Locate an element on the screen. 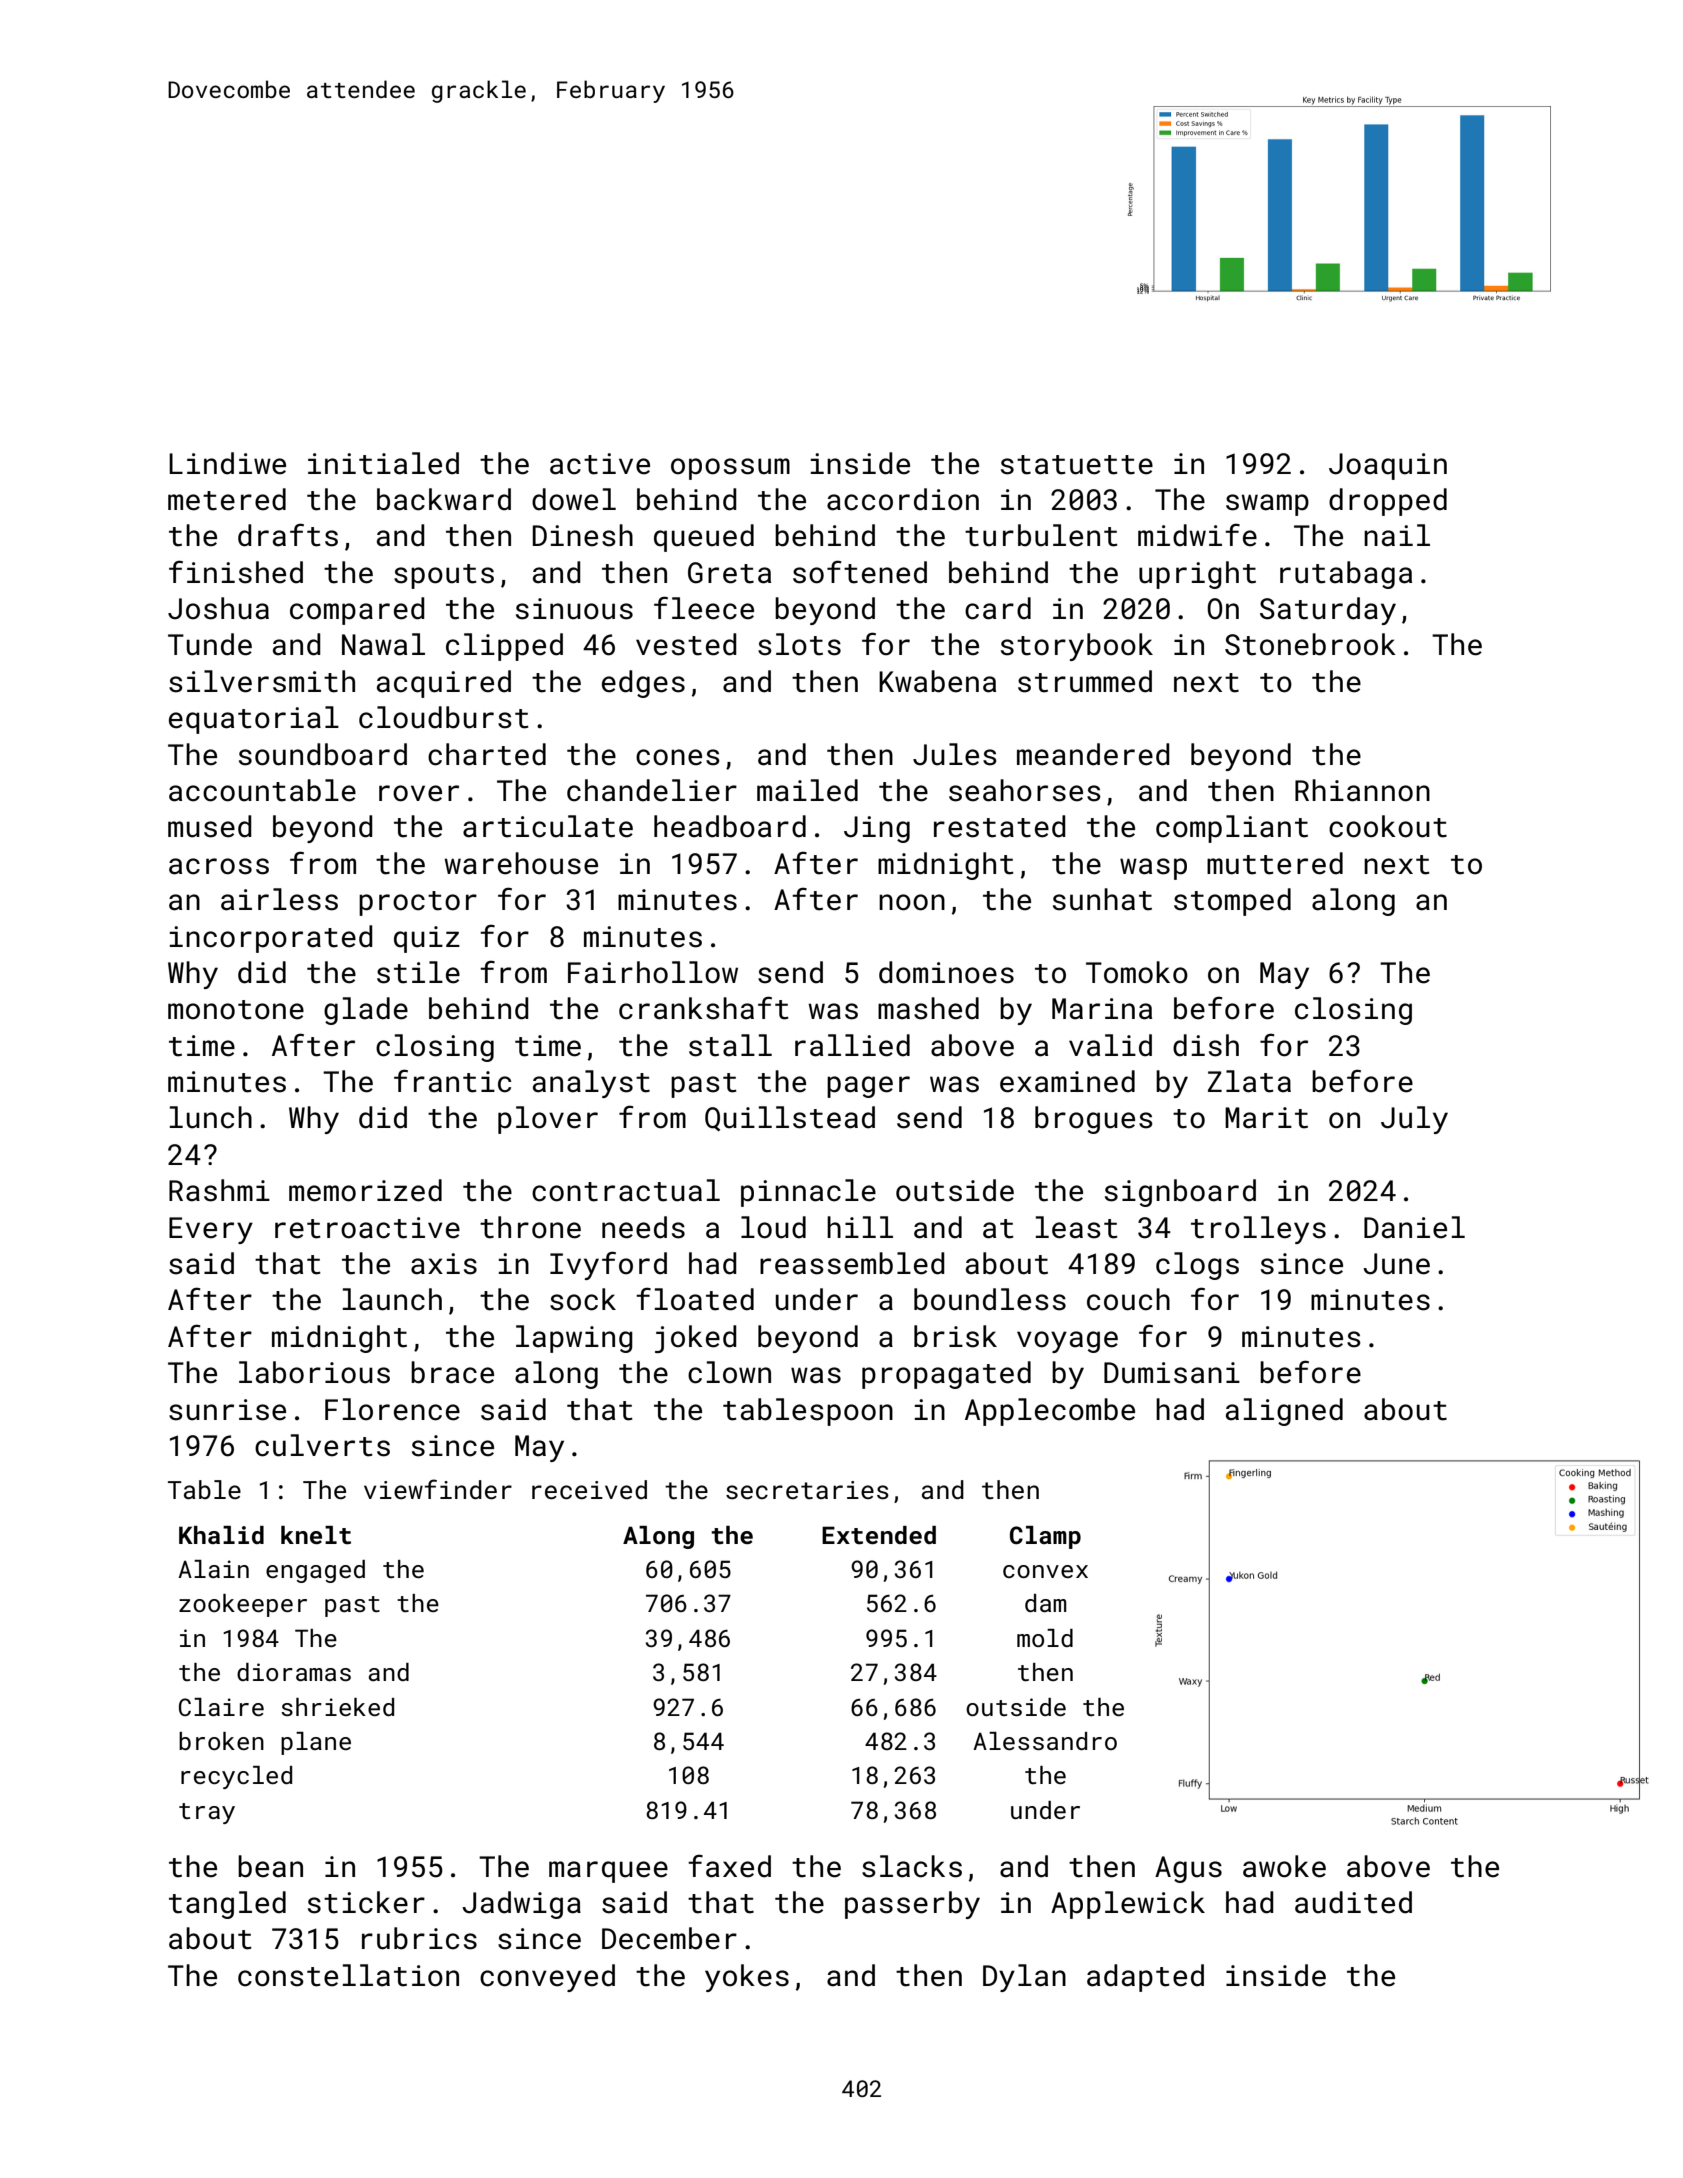 This screenshot has height=2178, width=1683. engaged is located at coordinates (315, 1571).
